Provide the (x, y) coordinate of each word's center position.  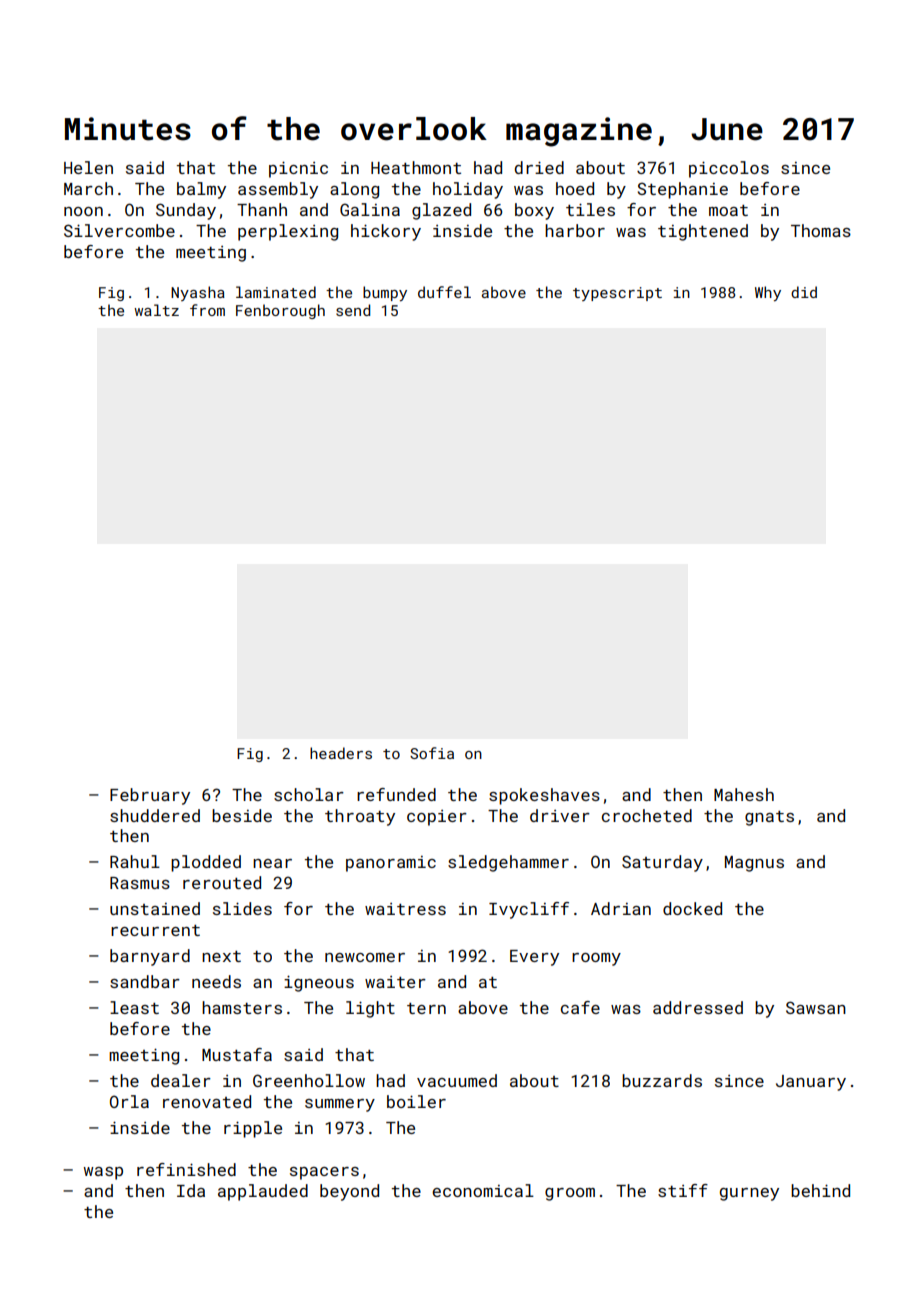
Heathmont (416, 167)
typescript (617, 294)
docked (692, 908)
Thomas (821, 230)
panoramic (391, 864)
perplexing (288, 232)
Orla (129, 1101)
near (272, 863)
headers (341, 753)
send (353, 310)
